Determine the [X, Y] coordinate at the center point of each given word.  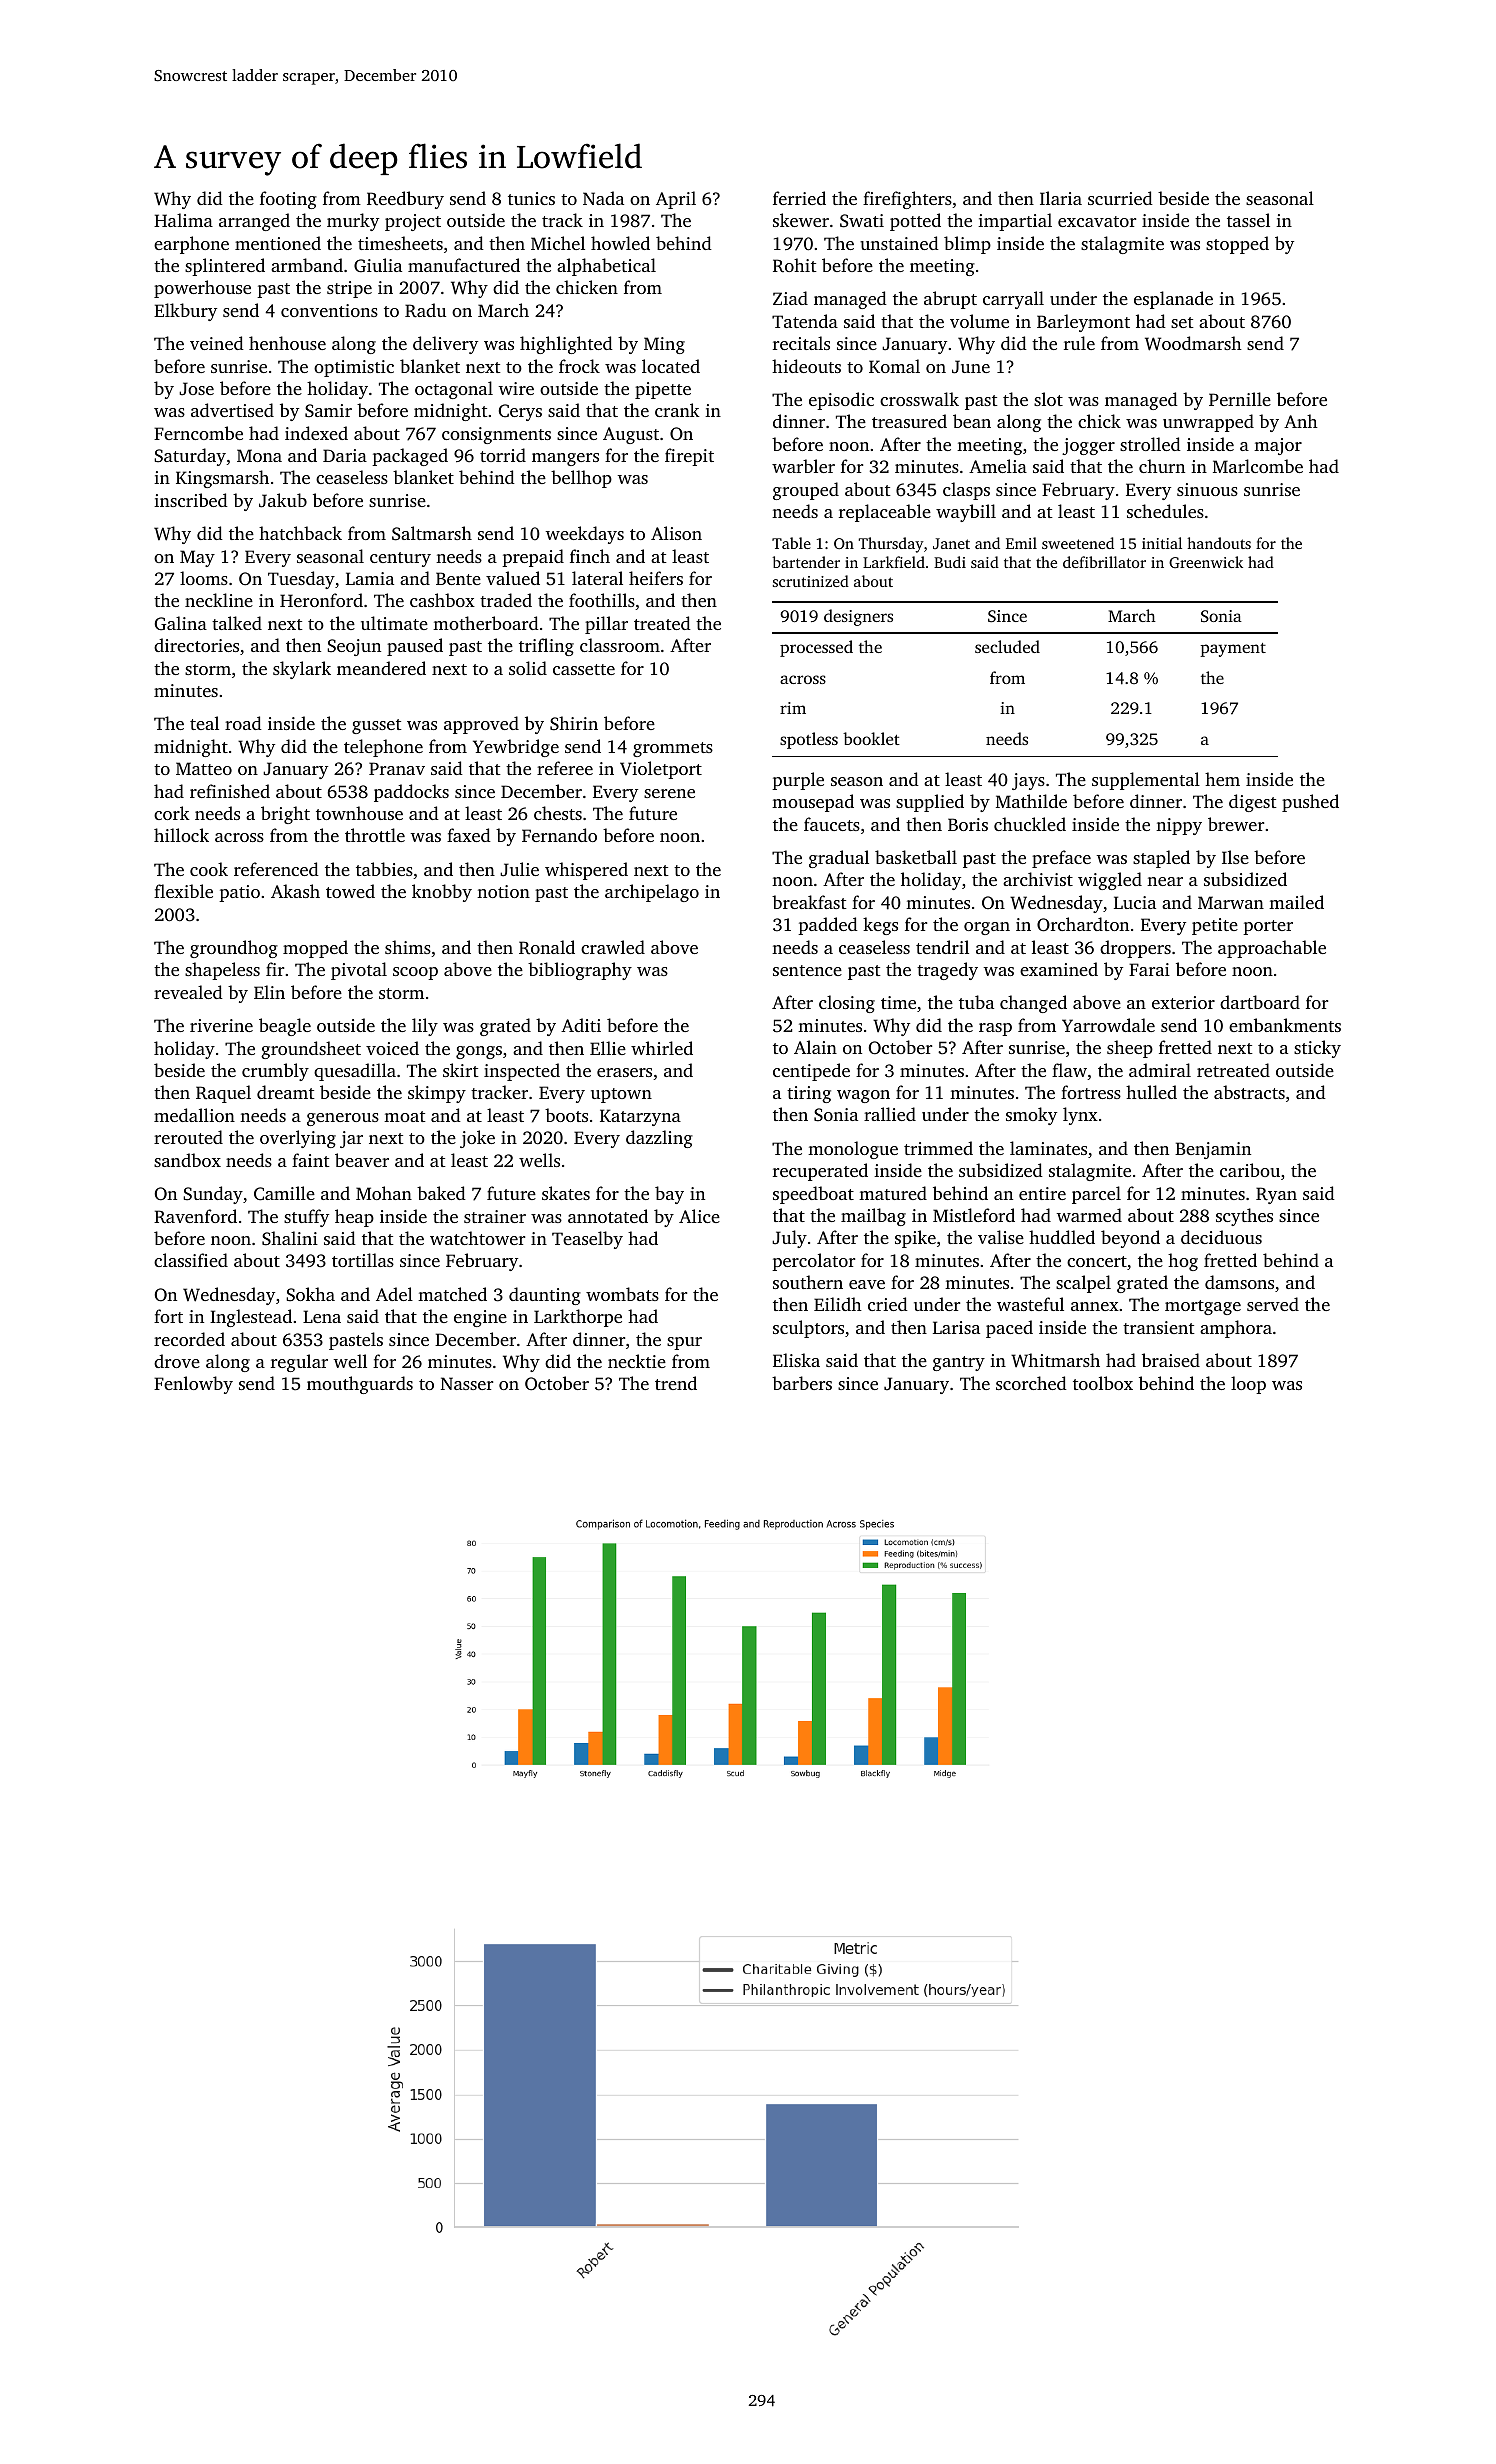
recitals [801, 343]
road [243, 723]
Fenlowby [193, 1385]
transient [1159, 1327]
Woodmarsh [1193, 343]
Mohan [384, 1193]
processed [816, 648]
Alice [699, 1216]
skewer [801, 220]
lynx [1080, 1116]
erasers [624, 1072]
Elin [269, 992]
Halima [183, 220]
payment [1233, 650]
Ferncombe [198, 433]
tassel [1248, 220]
